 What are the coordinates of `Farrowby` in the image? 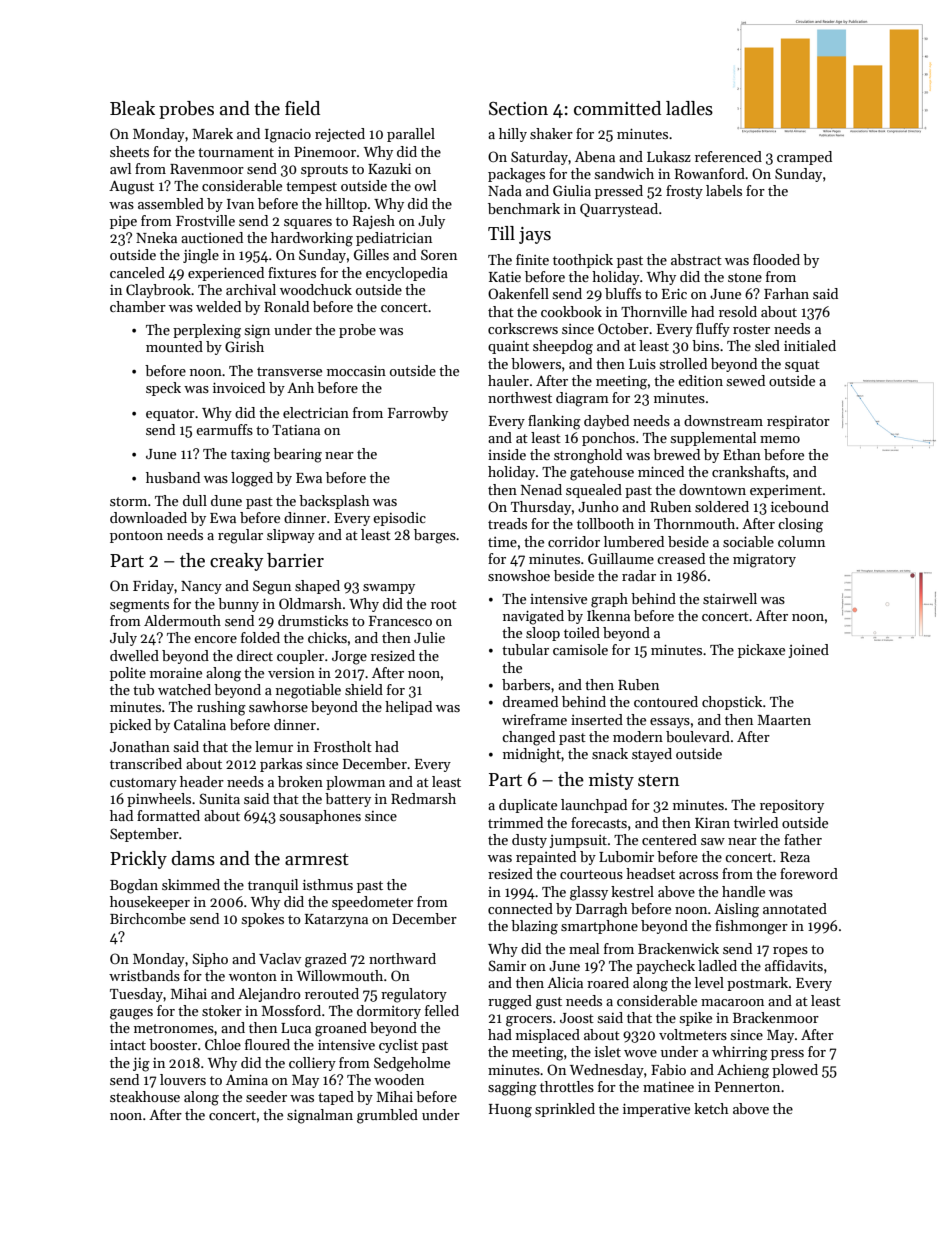 It's located at (418, 414).
